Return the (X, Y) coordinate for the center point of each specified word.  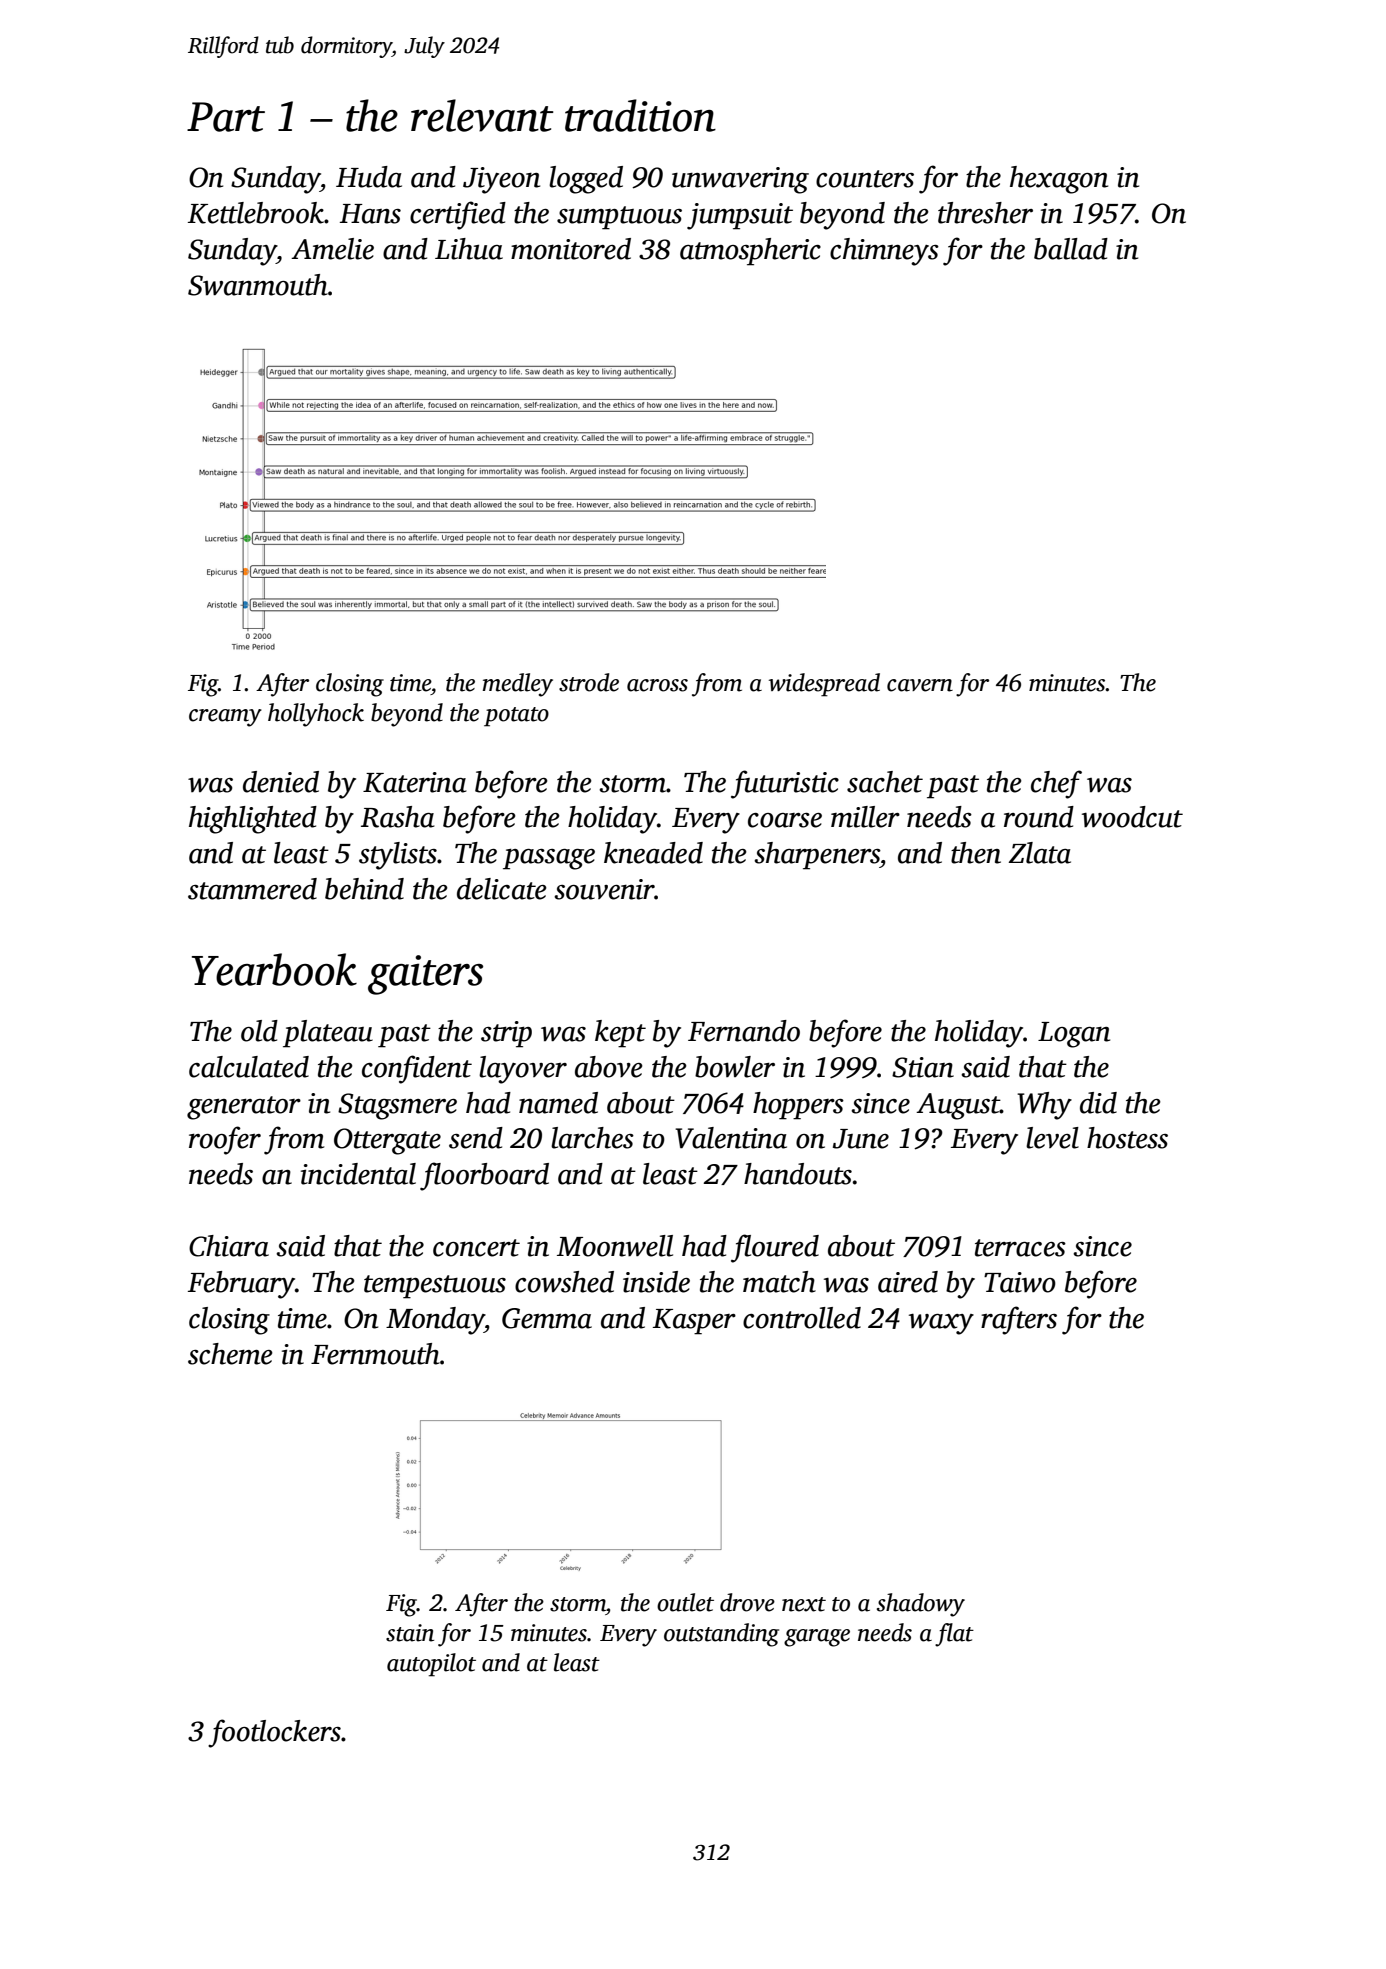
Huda (369, 177)
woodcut (1132, 817)
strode (589, 682)
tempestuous (435, 1287)
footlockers (274, 1733)
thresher (985, 213)
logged (586, 180)
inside (656, 1282)
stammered (252, 889)
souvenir (604, 889)
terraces (1020, 1248)
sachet (885, 782)
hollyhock (316, 715)
